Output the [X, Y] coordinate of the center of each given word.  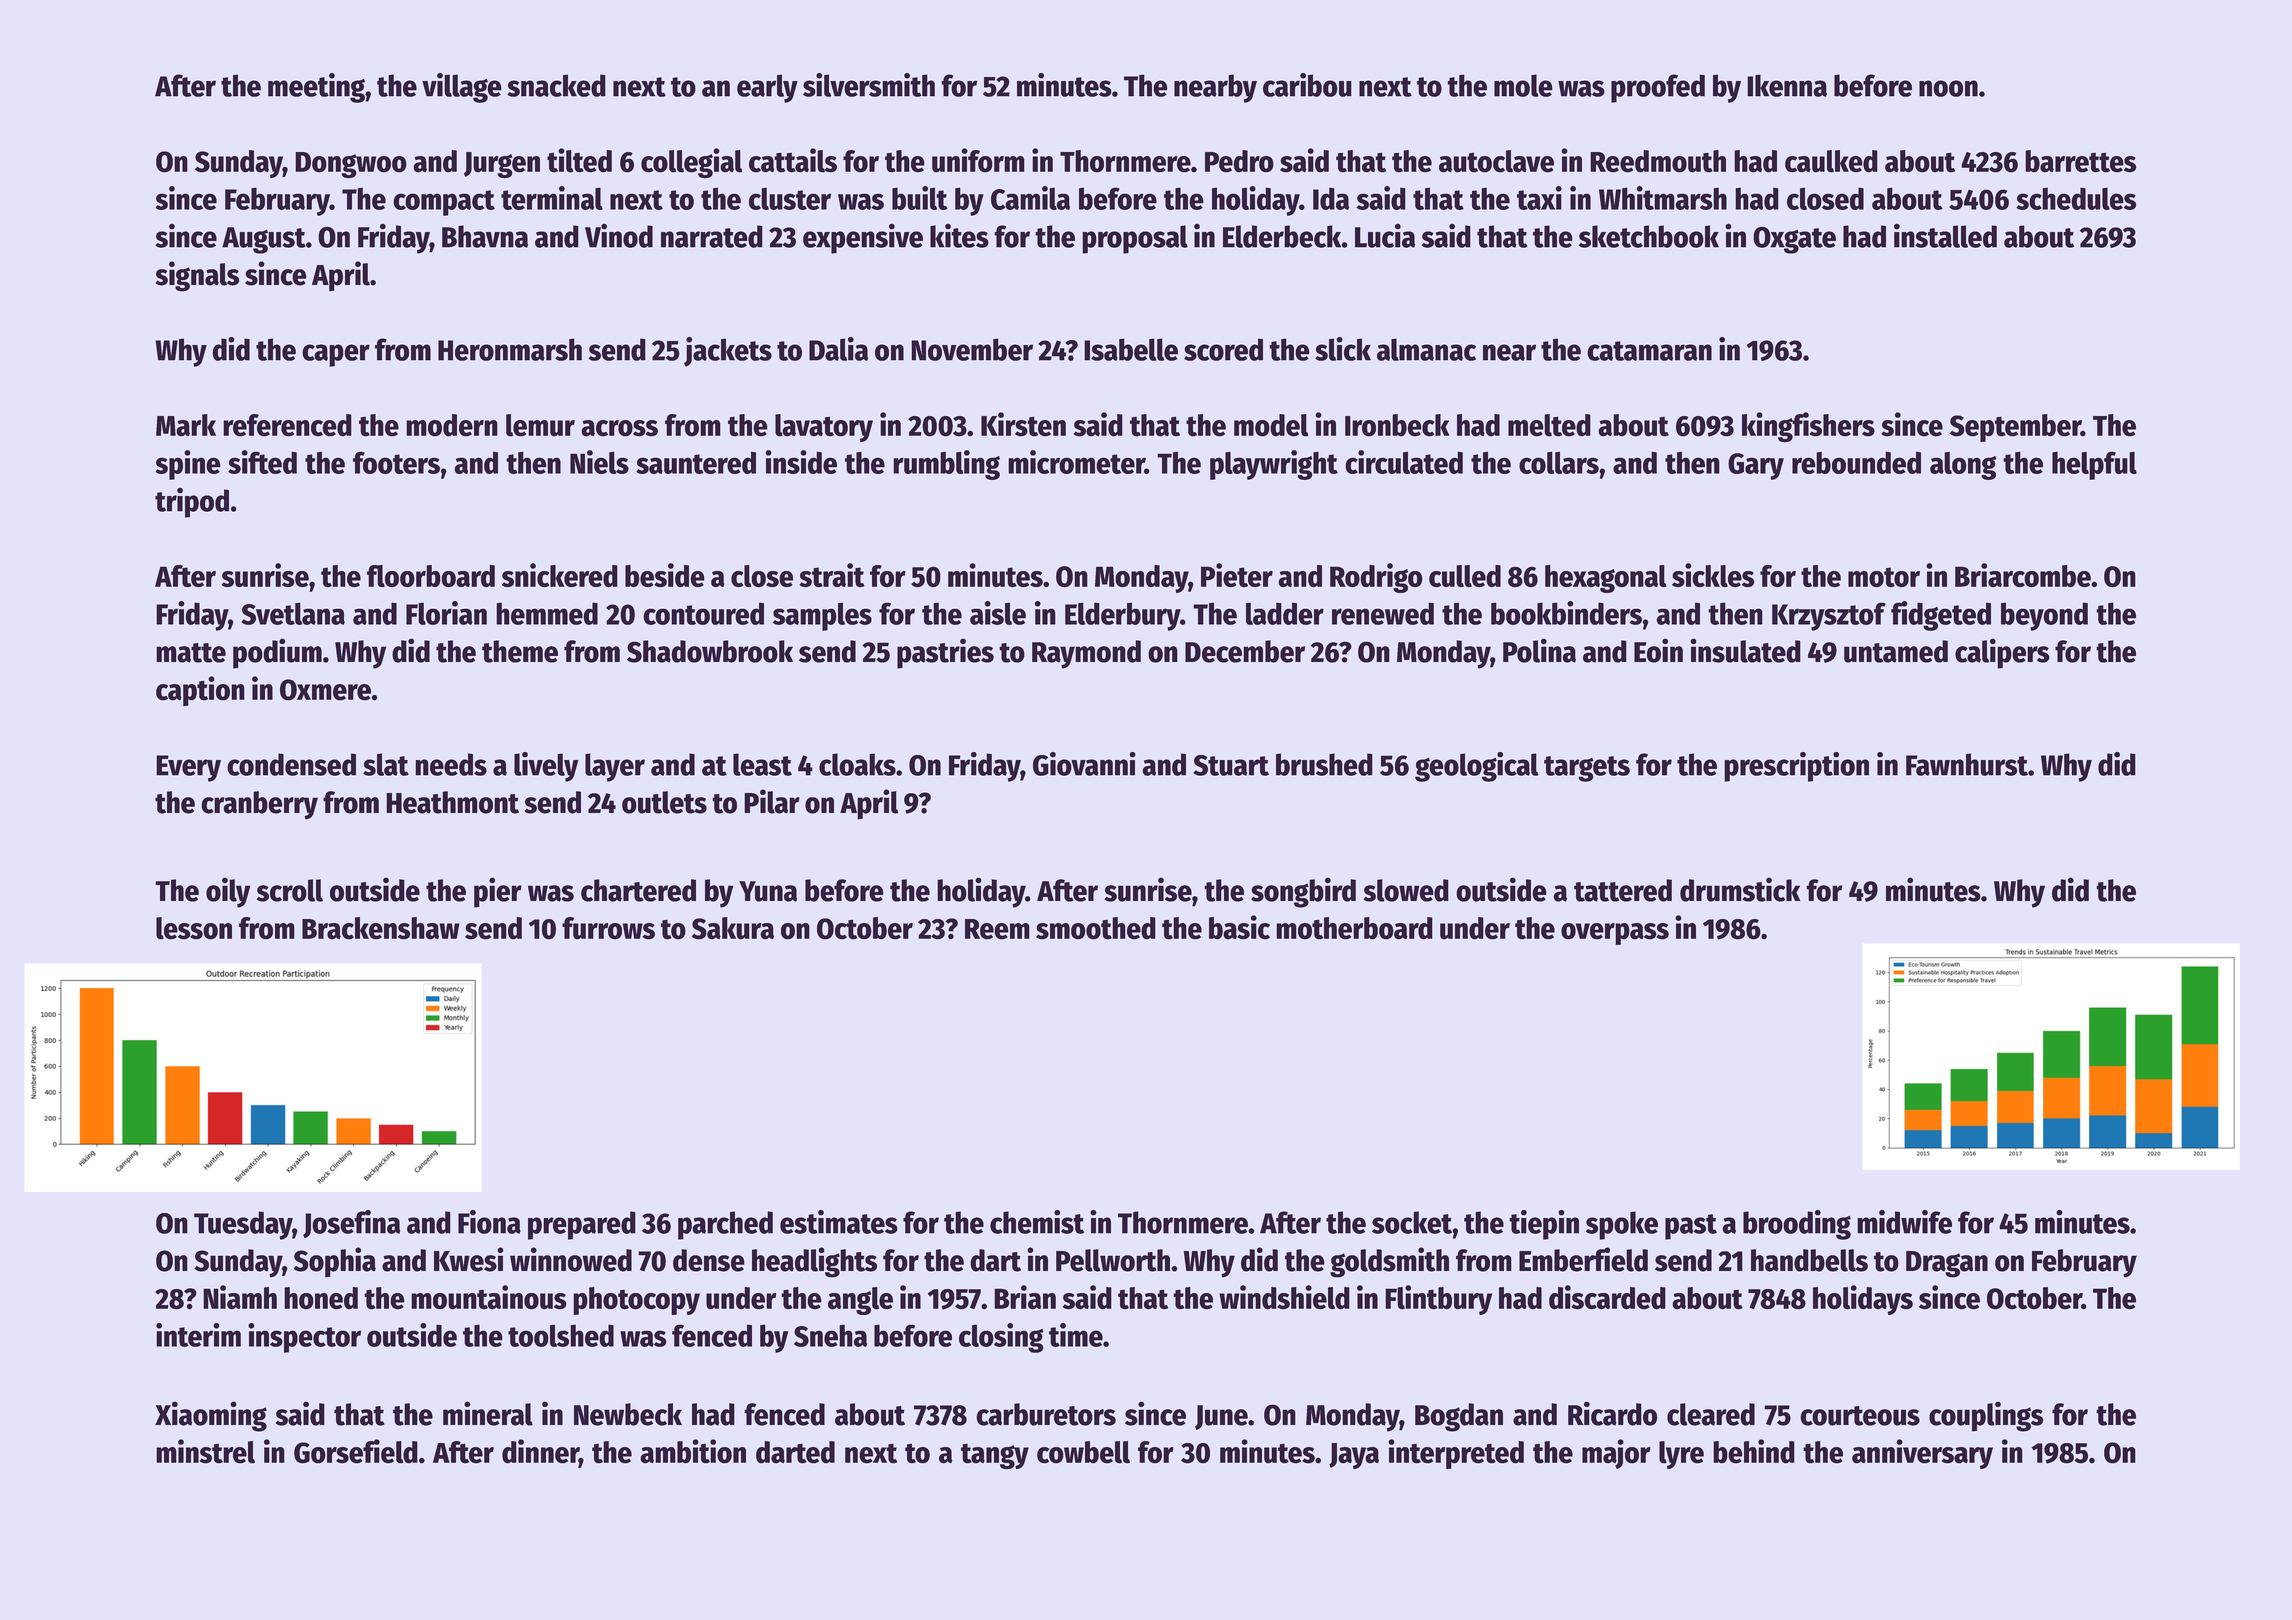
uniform [978, 160]
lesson [194, 928]
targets [1587, 769]
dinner [540, 1451]
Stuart [1231, 765]
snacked [556, 85]
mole [1523, 85]
